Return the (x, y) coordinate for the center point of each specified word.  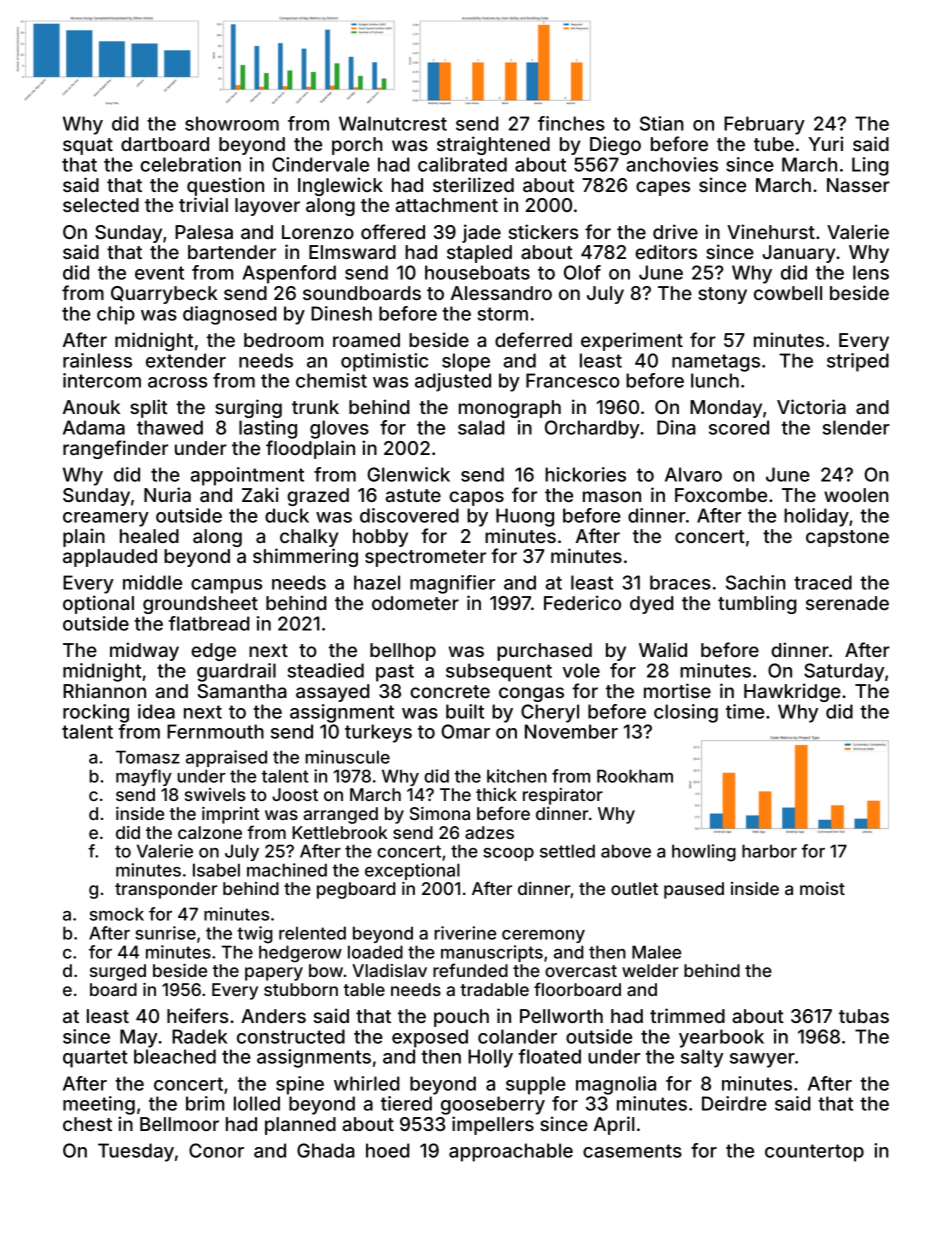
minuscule (347, 757)
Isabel (216, 870)
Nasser (858, 185)
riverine (465, 933)
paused (694, 890)
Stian (662, 123)
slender (856, 427)
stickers (543, 231)
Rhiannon (104, 690)
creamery (106, 519)
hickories (585, 474)
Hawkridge (792, 692)
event (159, 273)
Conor (216, 1150)
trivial (203, 204)
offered (393, 231)
